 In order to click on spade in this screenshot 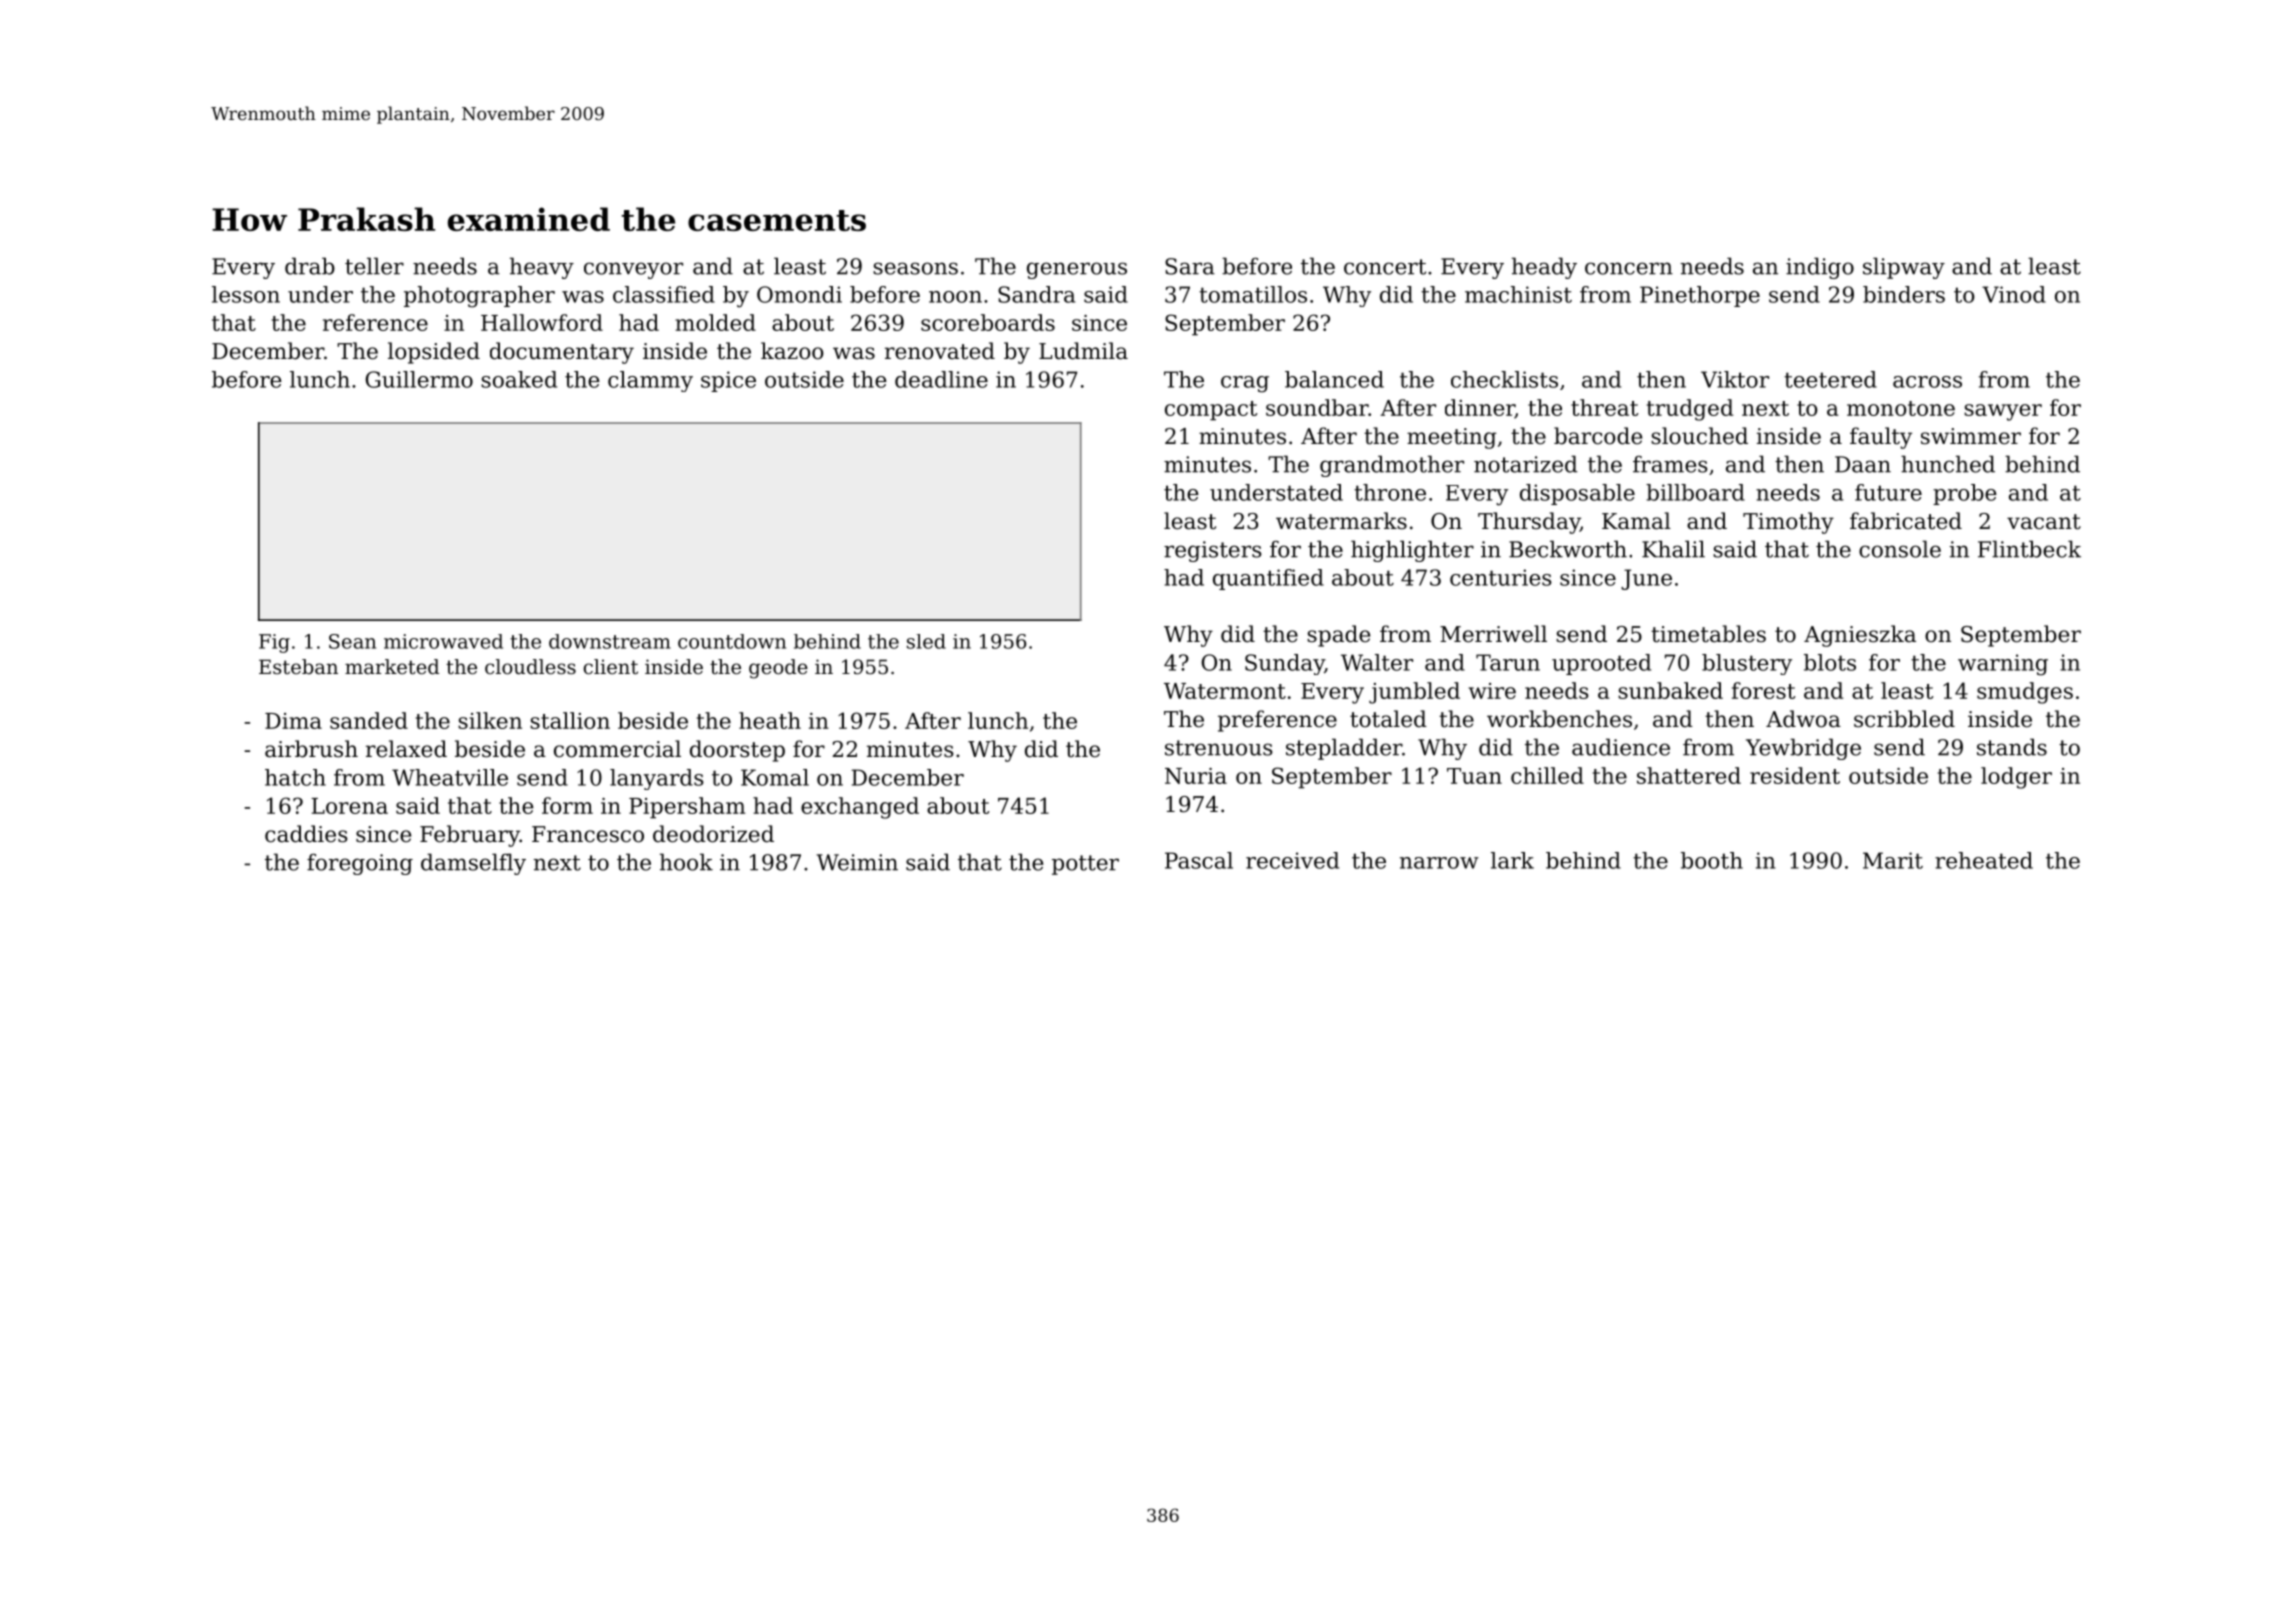, I will do `click(1338, 636)`.
